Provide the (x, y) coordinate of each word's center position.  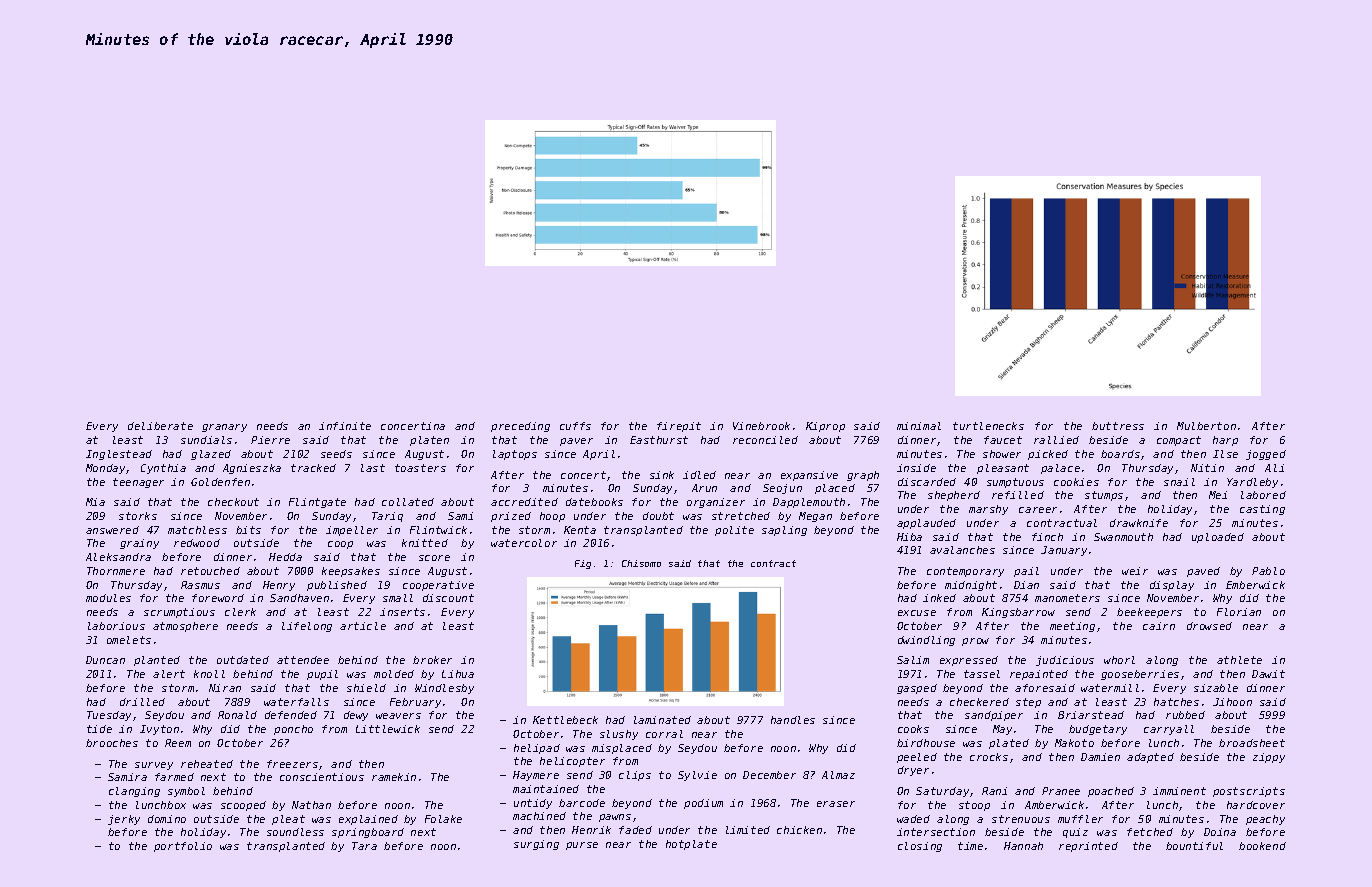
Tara (364, 846)
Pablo (1268, 571)
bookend (1262, 846)
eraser (836, 804)
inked (939, 598)
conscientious (322, 777)
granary (224, 428)
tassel (982, 674)
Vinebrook (761, 426)
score (434, 558)
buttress (1118, 426)
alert (169, 674)
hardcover (1256, 805)
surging (536, 845)
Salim (913, 660)
